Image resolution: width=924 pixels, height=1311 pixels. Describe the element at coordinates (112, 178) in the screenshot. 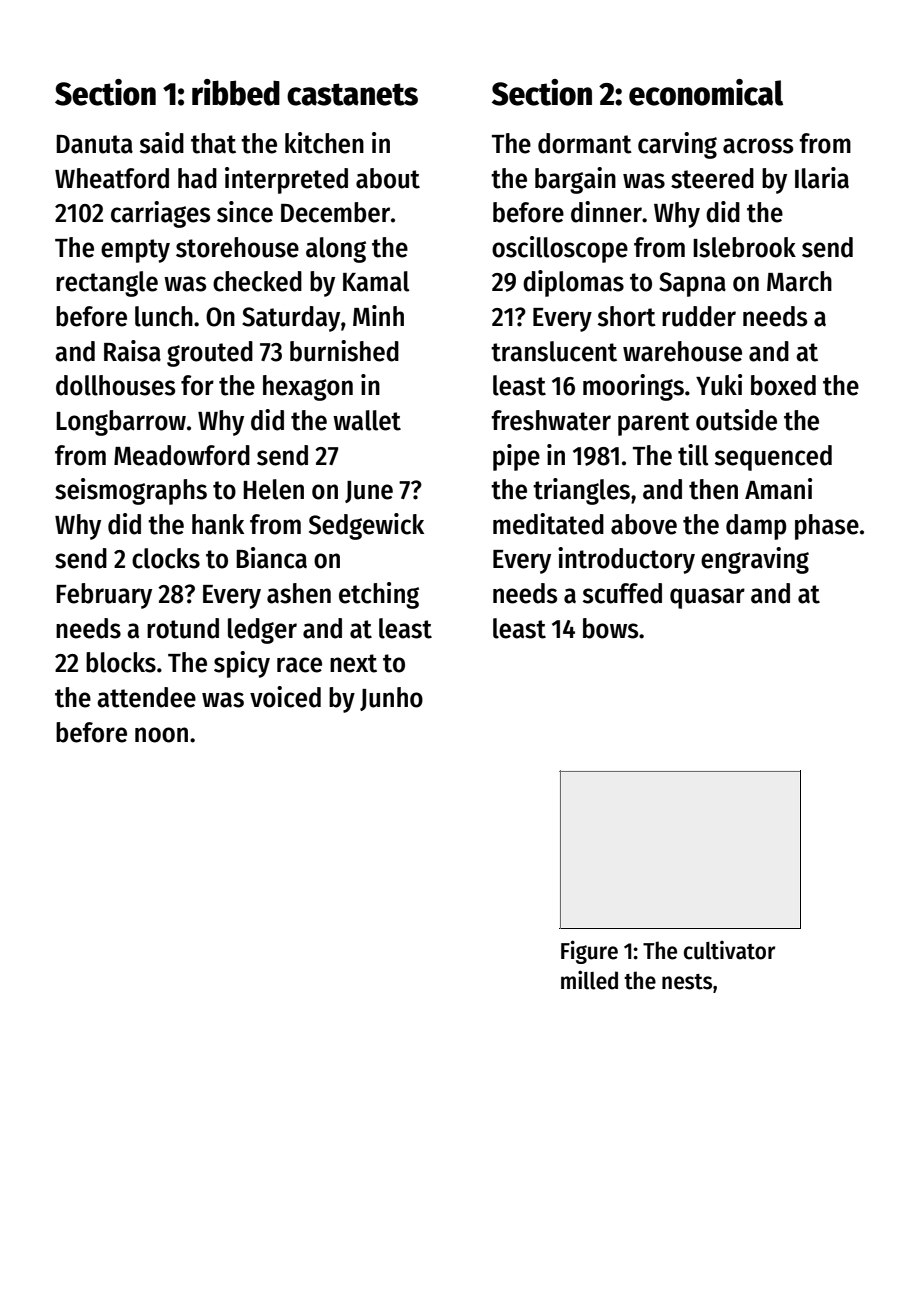

I see `Wheatford` at that location.
